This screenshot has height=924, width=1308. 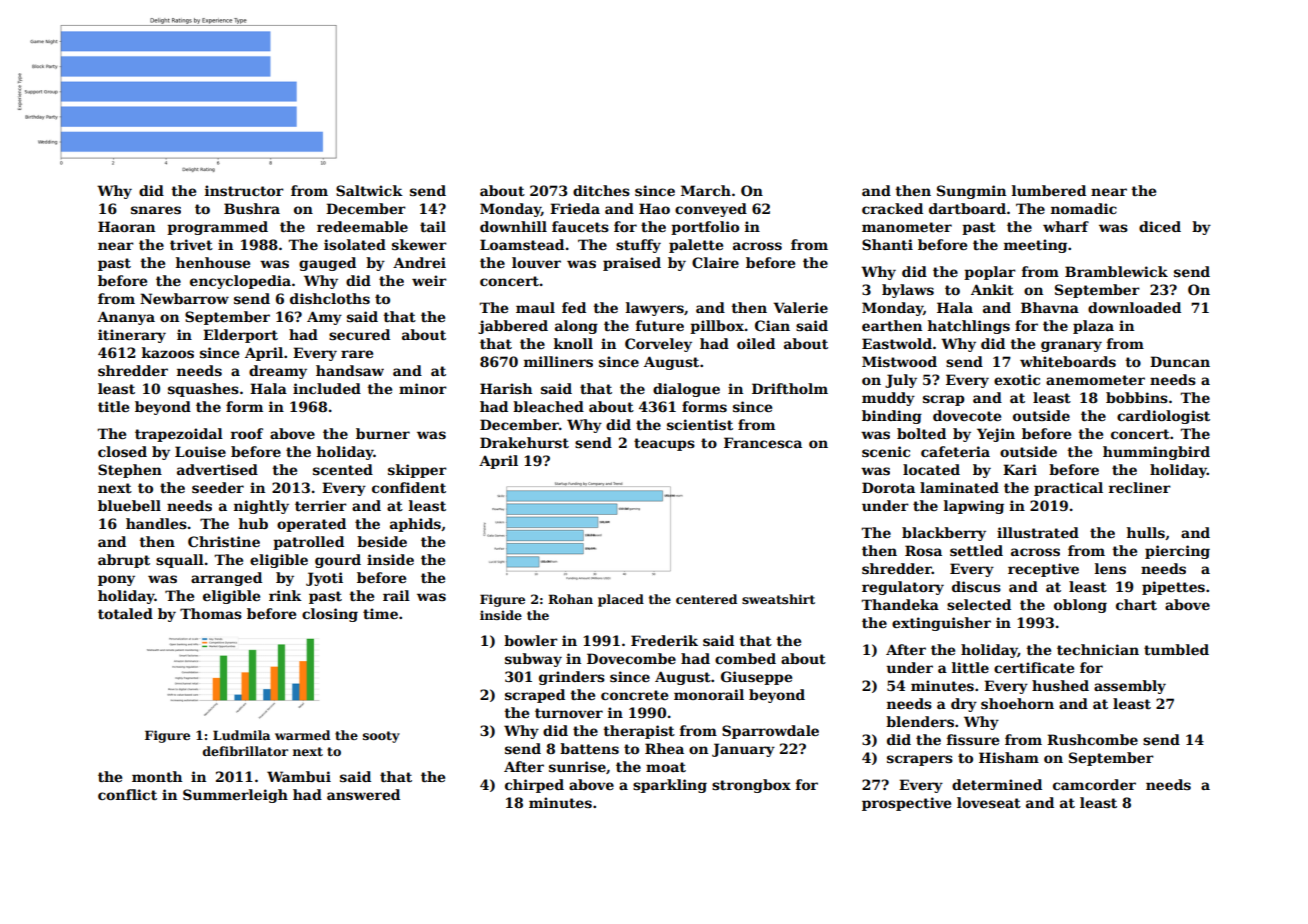 What do you see at coordinates (506, 388) in the screenshot?
I see `Harish` at bounding box center [506, 388].
